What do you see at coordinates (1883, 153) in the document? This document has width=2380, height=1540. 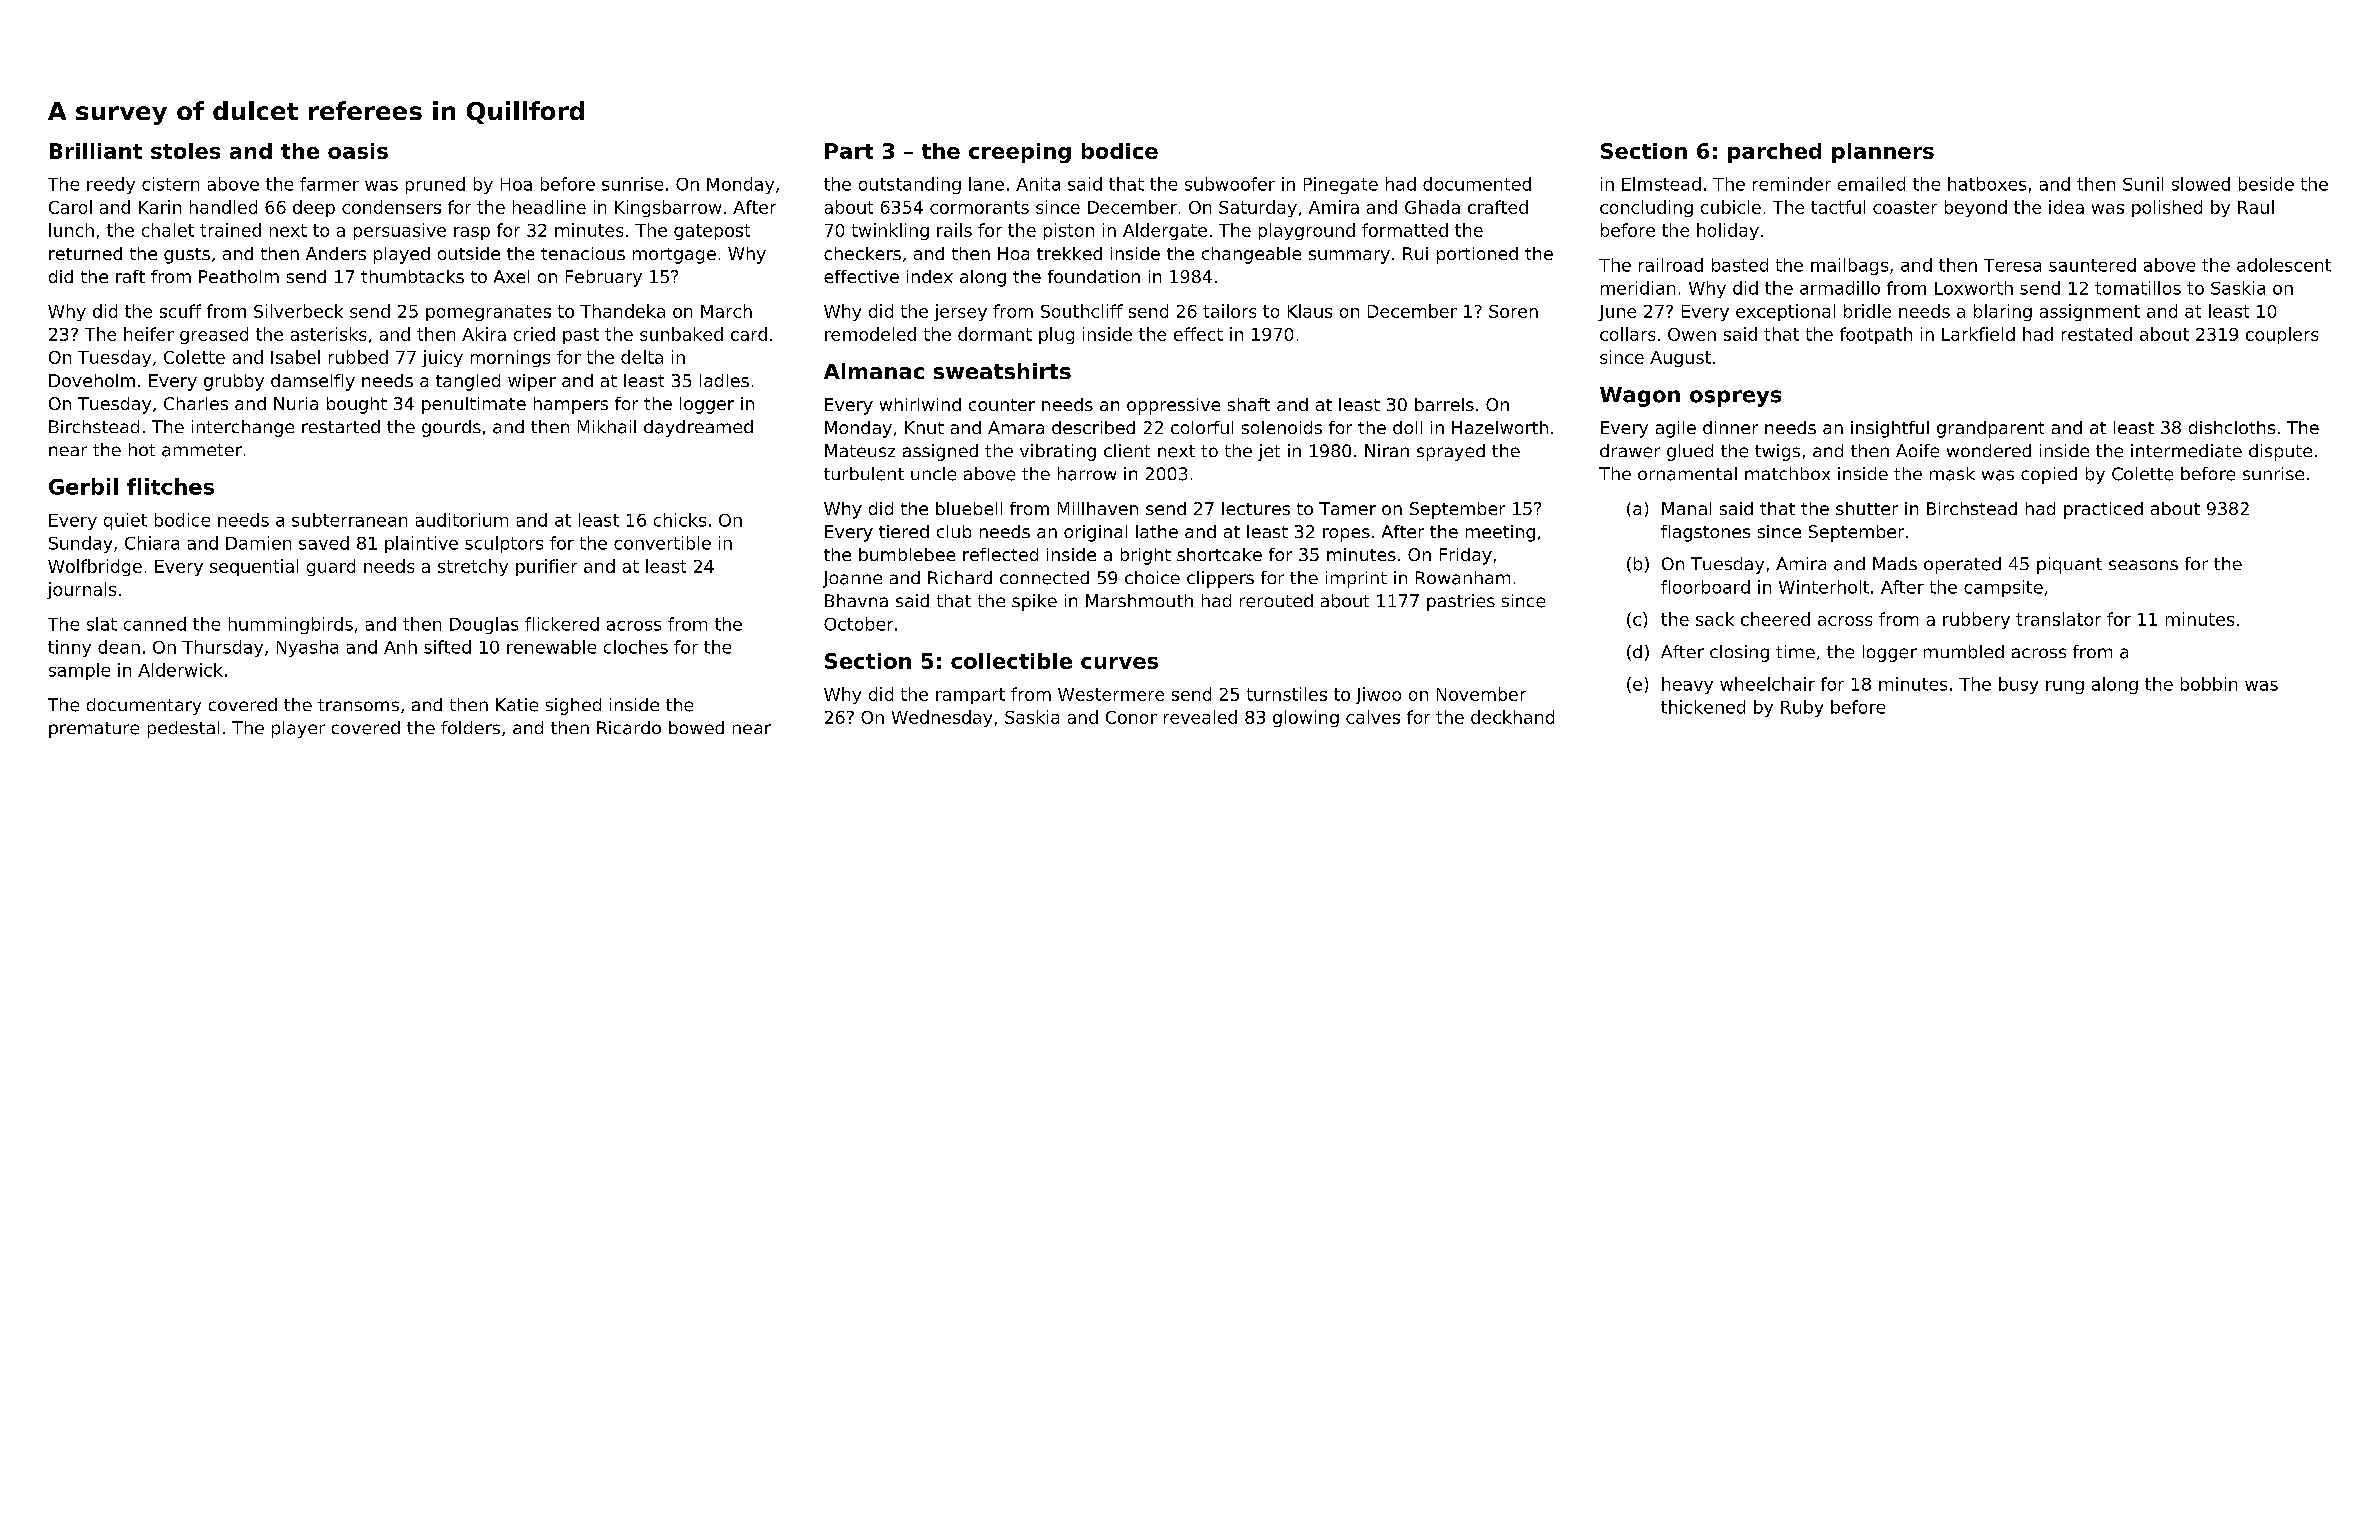 I see `planners` at bounding box center [1883, 153].
